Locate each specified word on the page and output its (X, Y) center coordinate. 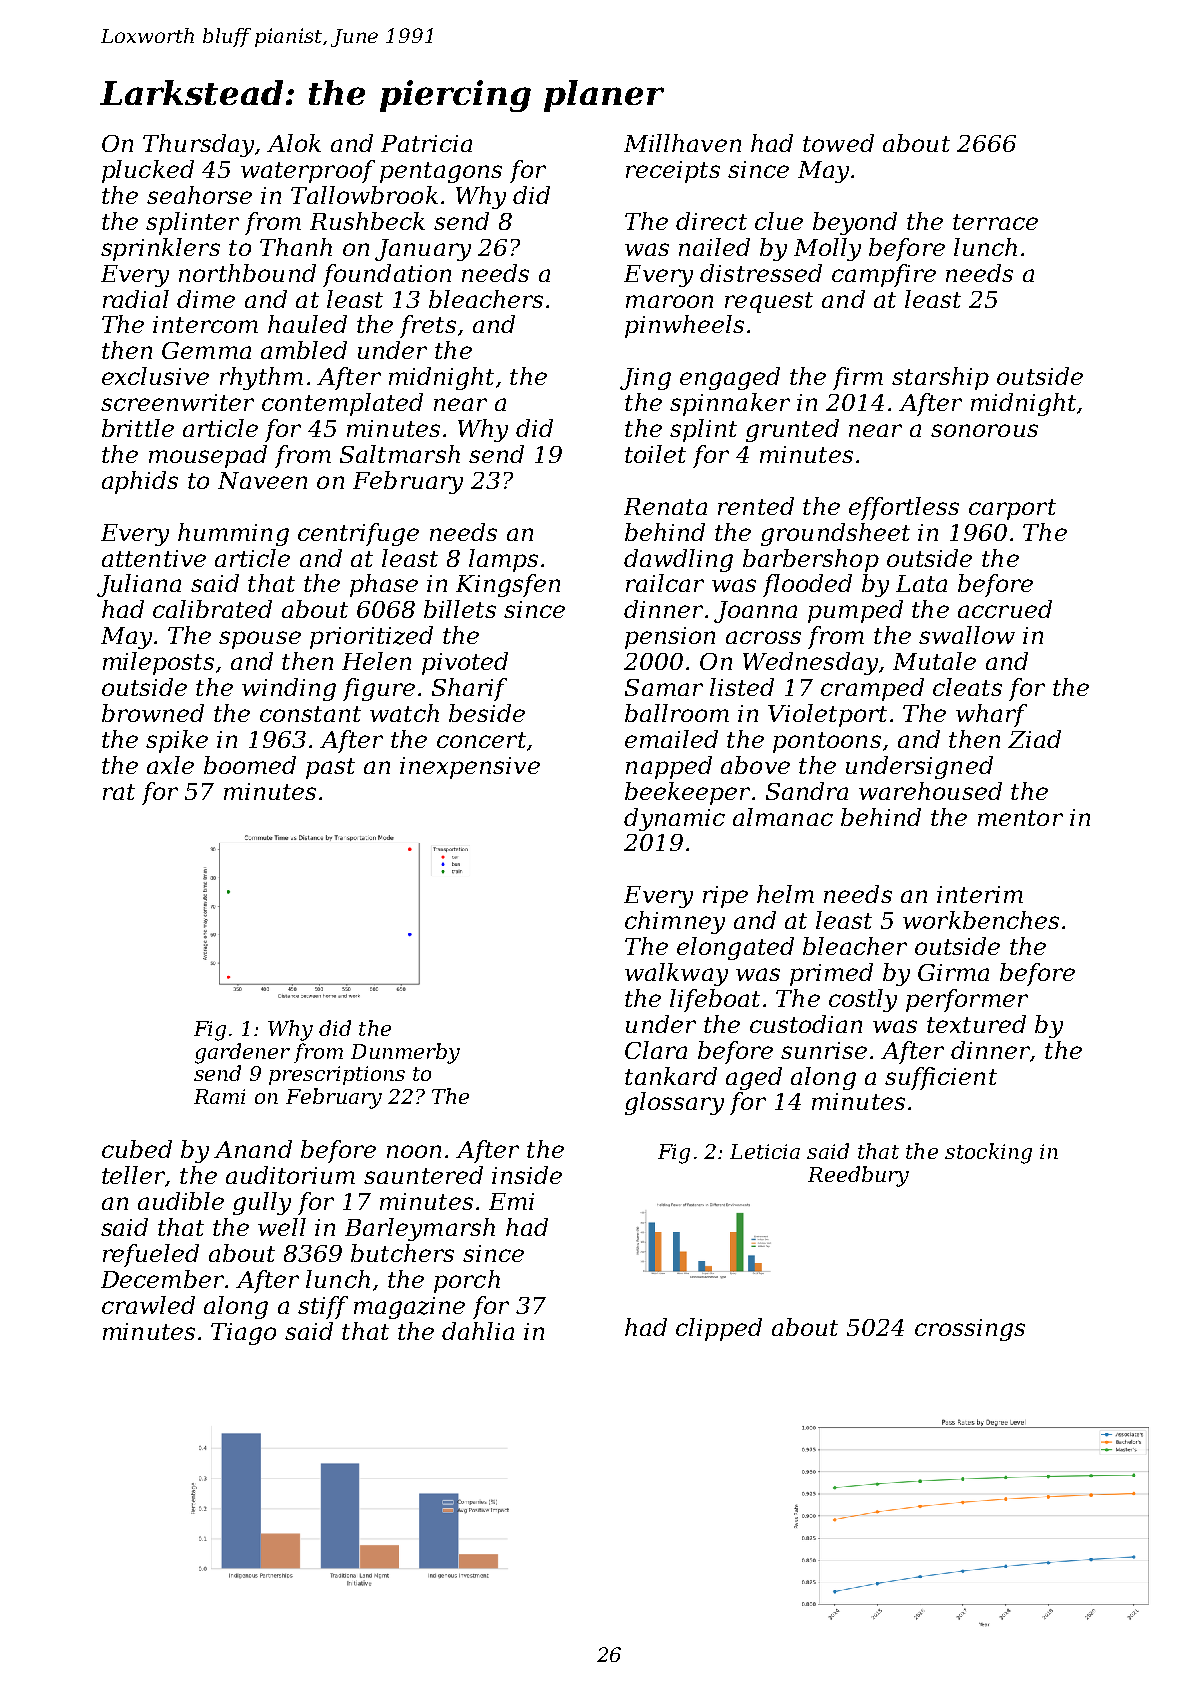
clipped (719, 1329)
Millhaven (682, 143)
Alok (294, 143)
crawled (148, 1305)
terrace (995, 222)
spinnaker (730, 404)
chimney (675, 922)
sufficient (941, 1078)
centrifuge (358, 534)
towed (838, 143)
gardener (242, 1053)
